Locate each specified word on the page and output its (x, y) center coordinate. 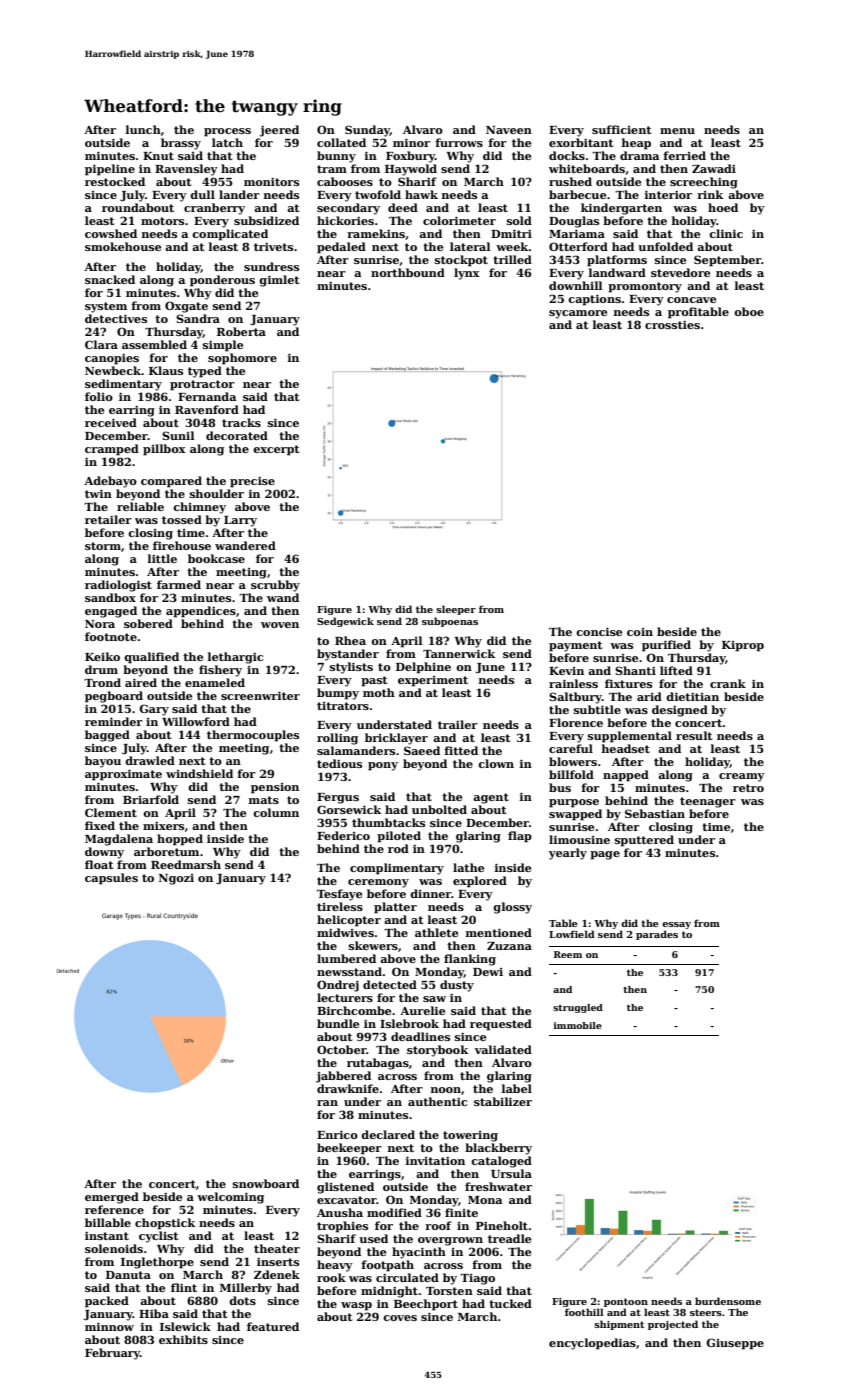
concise (599, 631)
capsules (111, 879)
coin (640, 632)
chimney (199, 508)
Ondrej (338, 986)
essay (676, 925)
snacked (110, 279)
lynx (467, 274)
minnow (109, 1326)
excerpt (276, 450)
